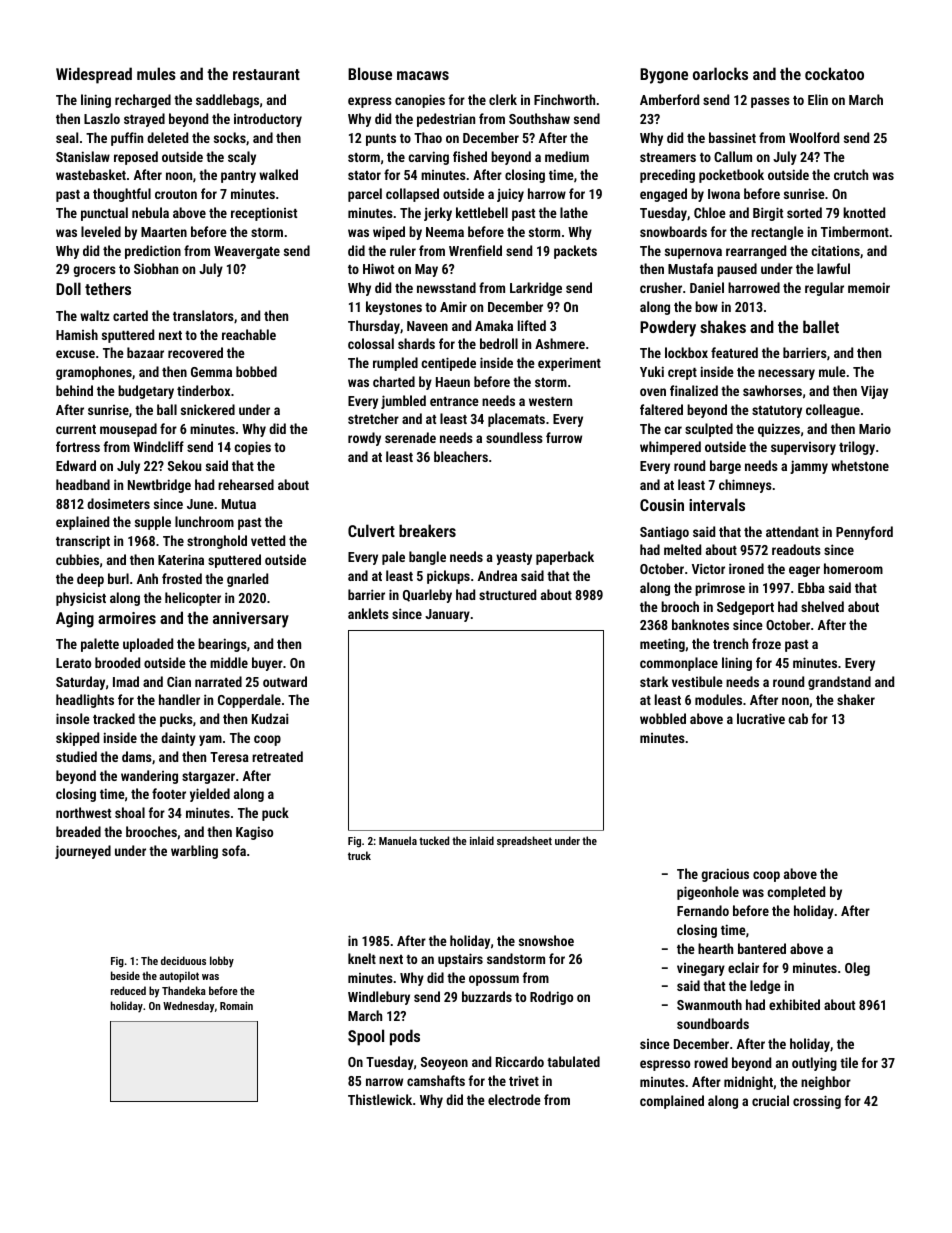 This page has width=952, height=1233. I want to click on Widespread, so click(94, 75).
